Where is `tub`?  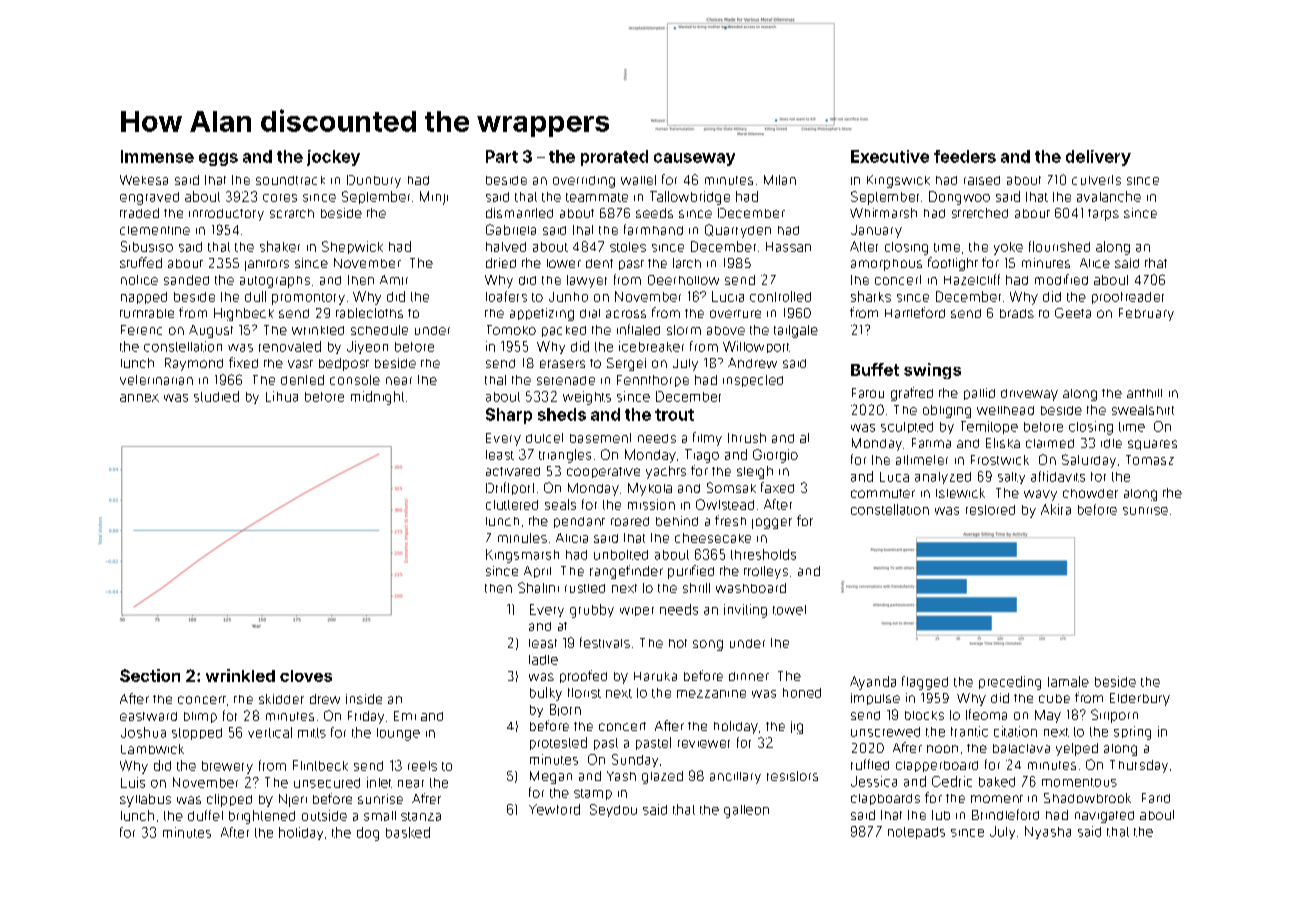
tub is located at coordinates (941, 815).
